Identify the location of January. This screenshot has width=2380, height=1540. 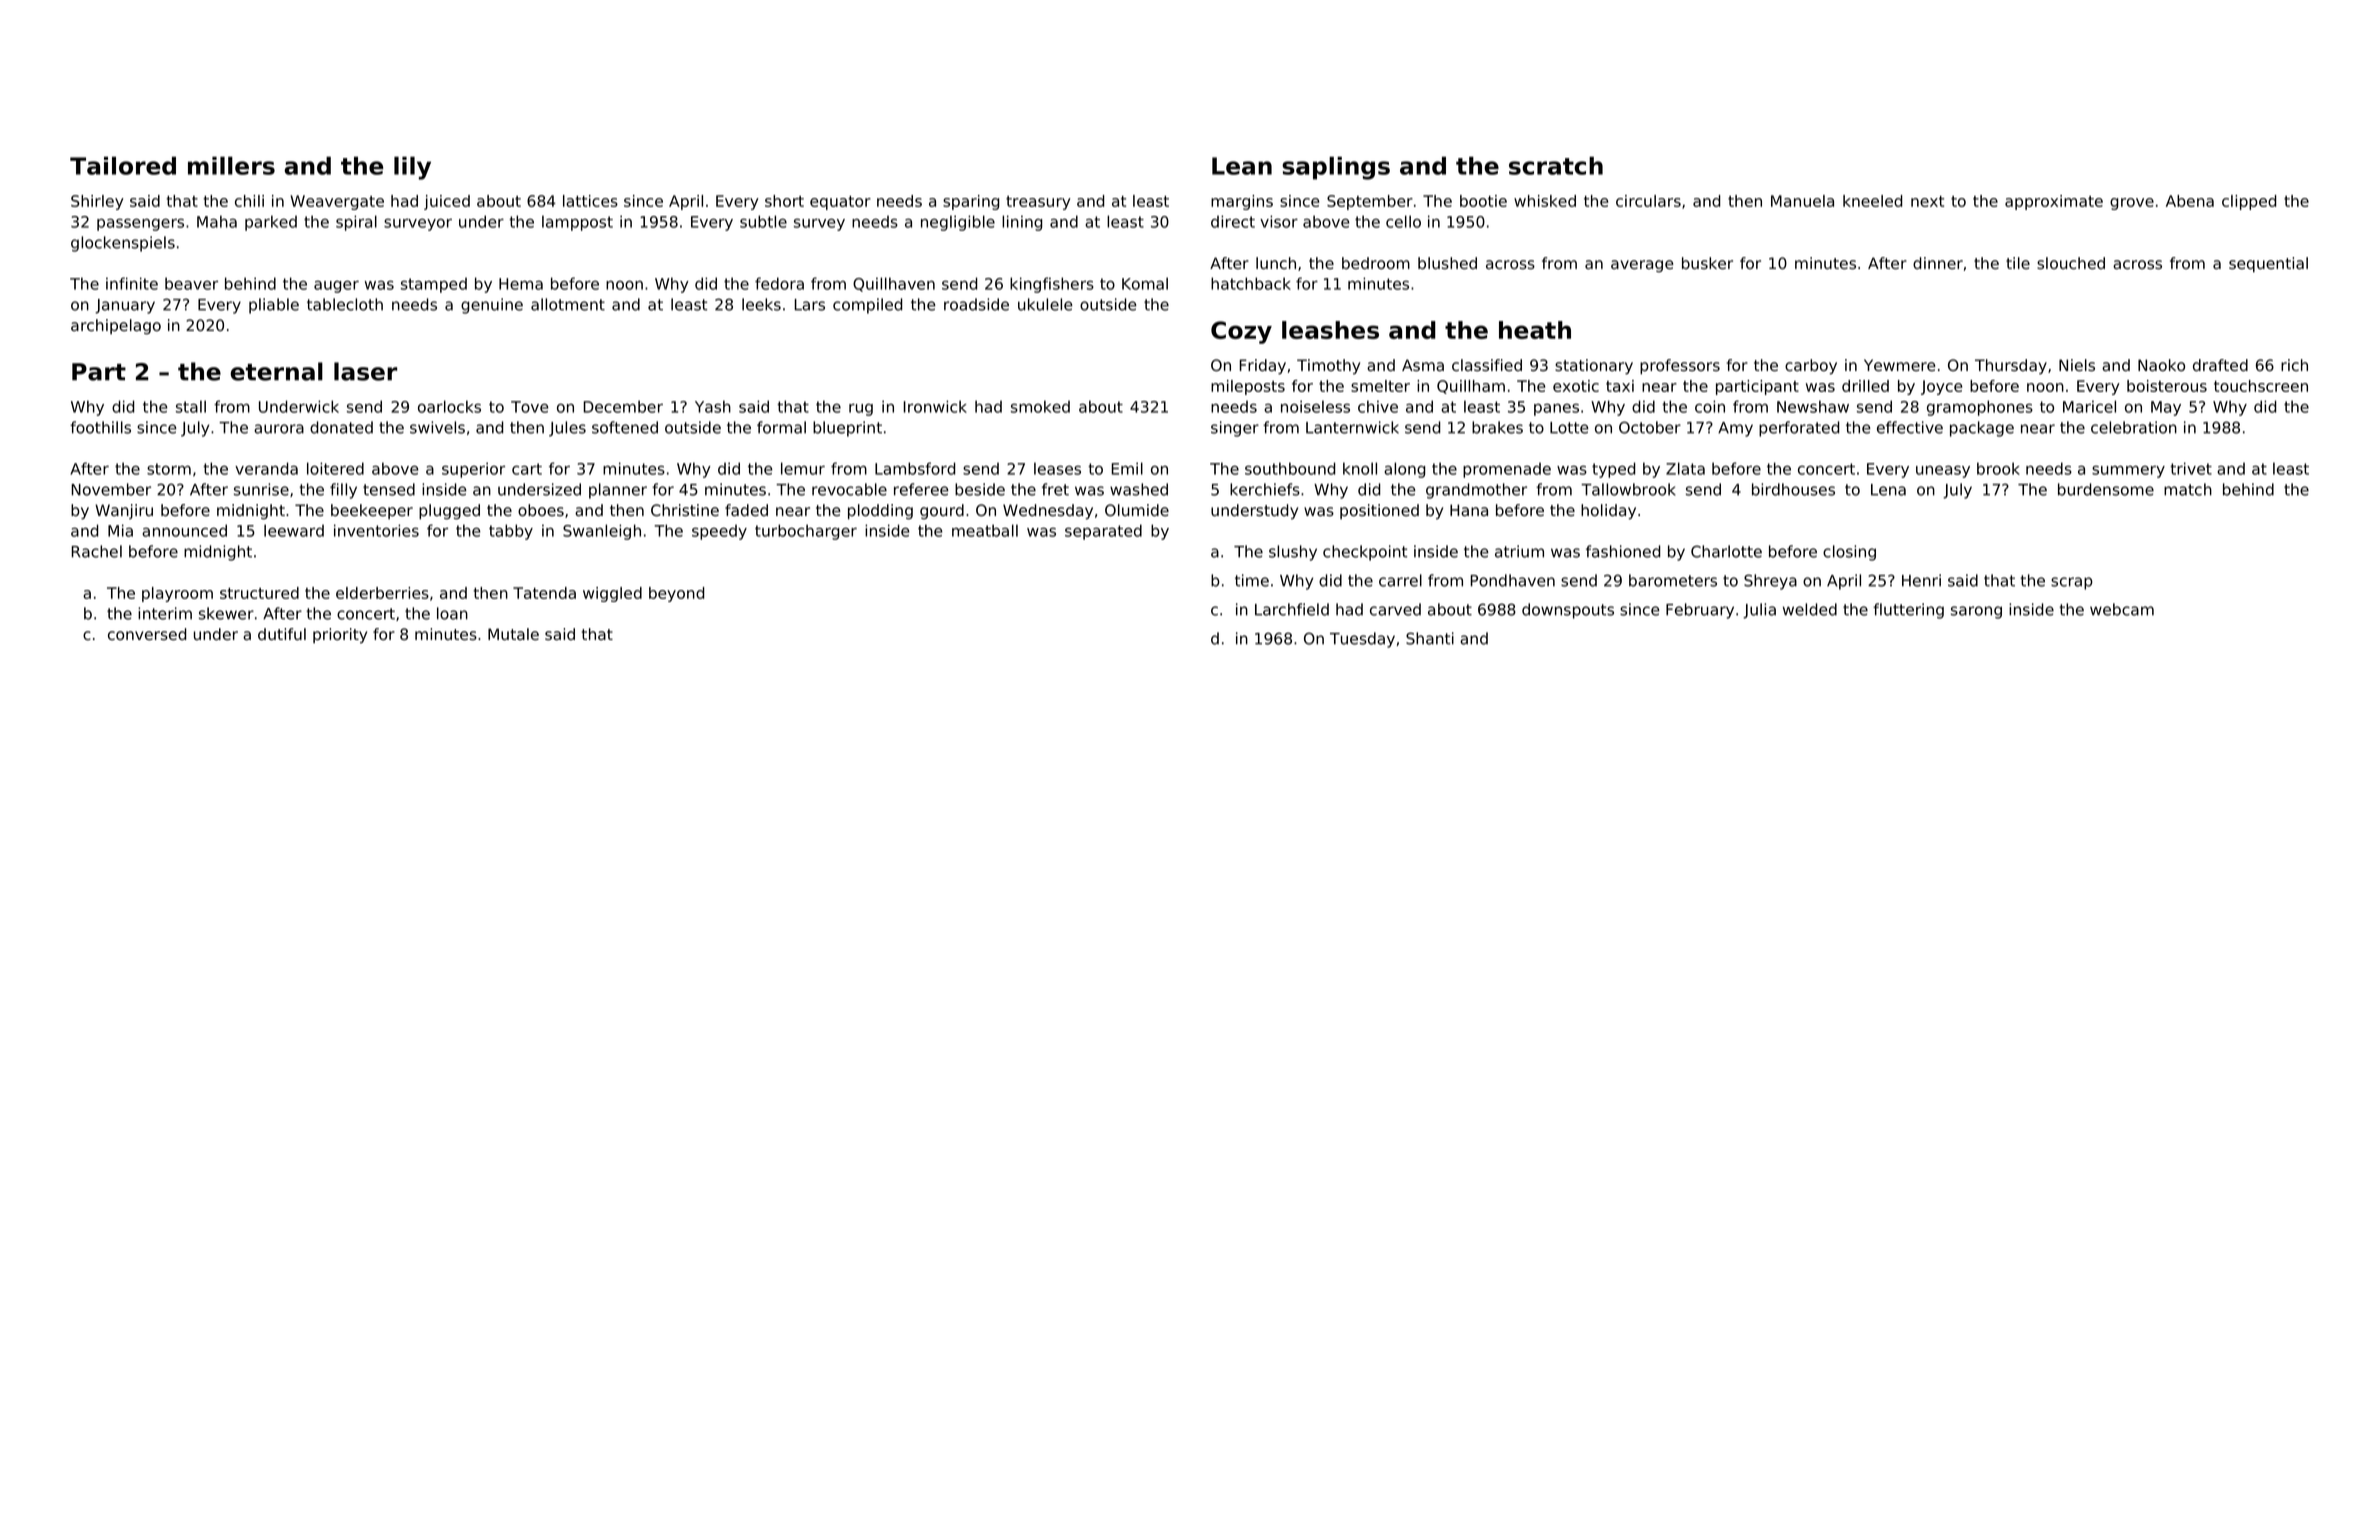
(125, 306).
